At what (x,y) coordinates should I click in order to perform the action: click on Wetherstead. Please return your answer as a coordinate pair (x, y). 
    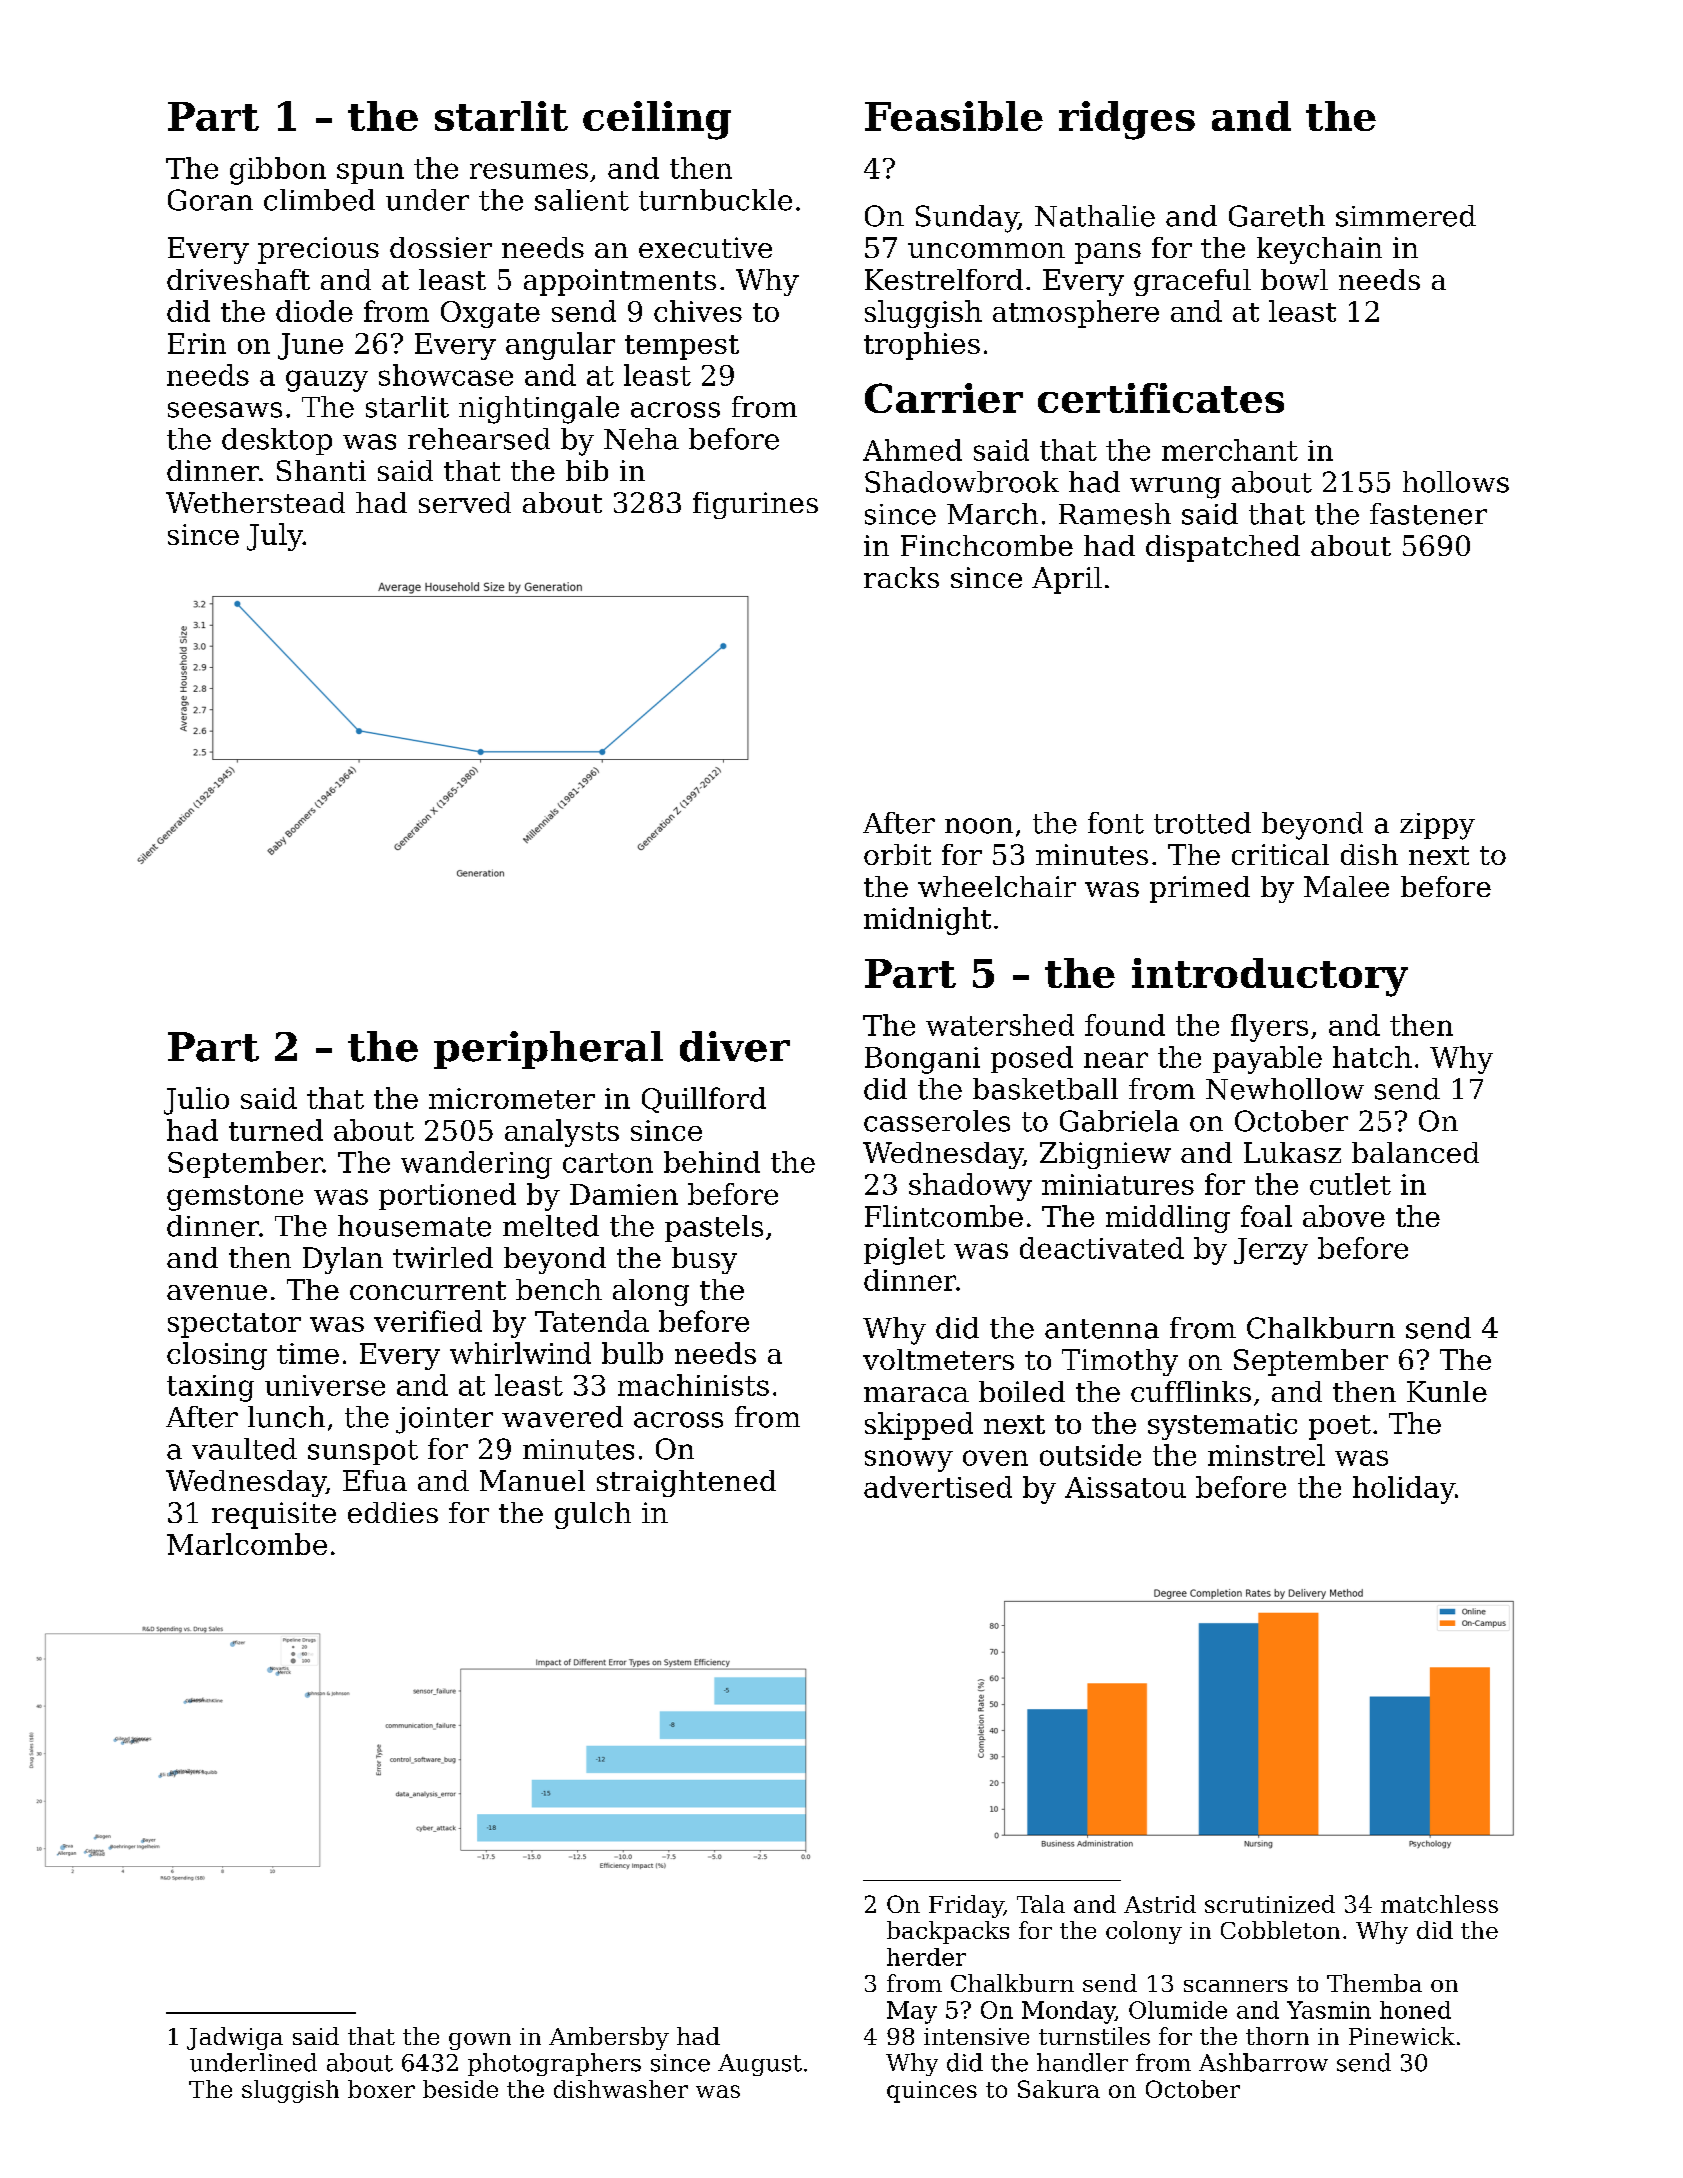
    Looking at the image, I should click on (255, 502).
